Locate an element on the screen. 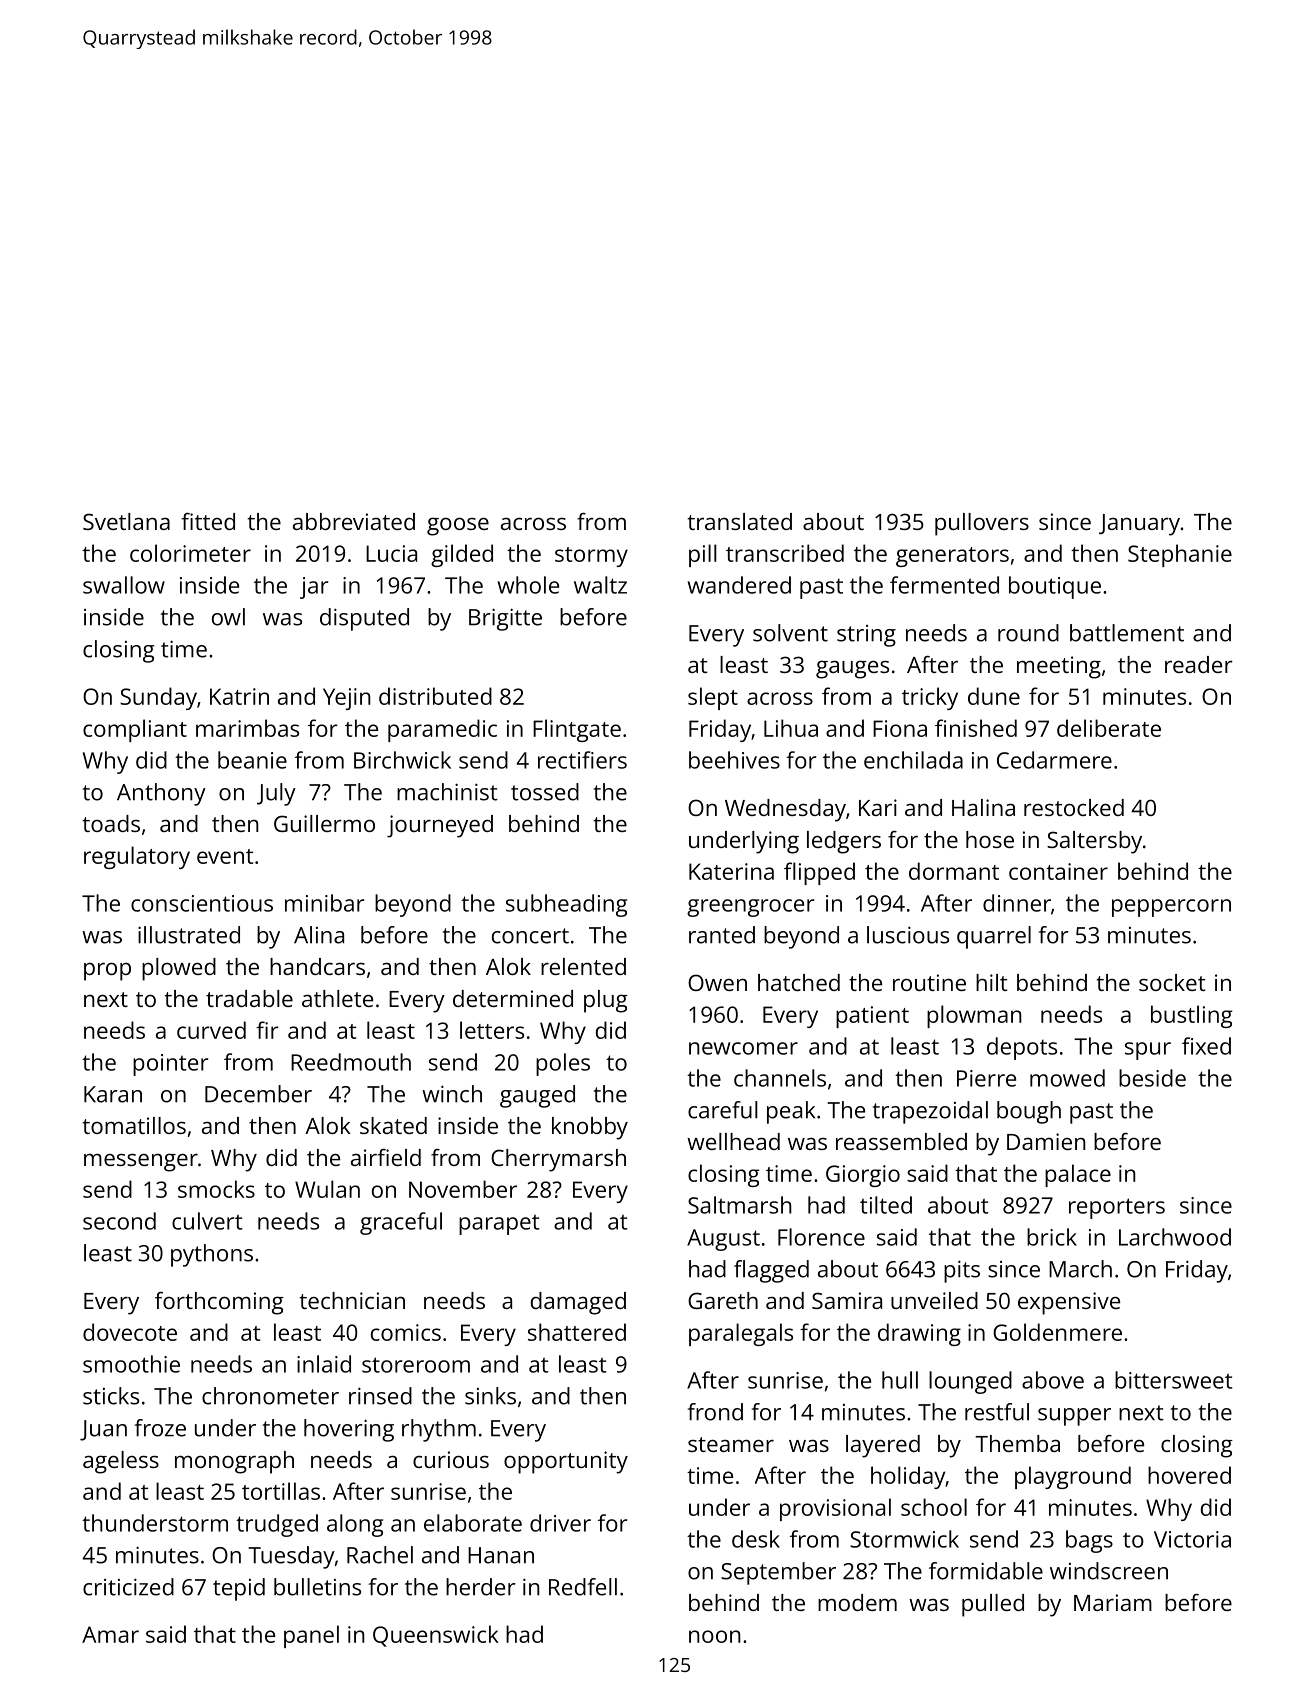 The height and width of the screenshot is (1701, 1315). damaged is located at coordinates (578, 1303).
